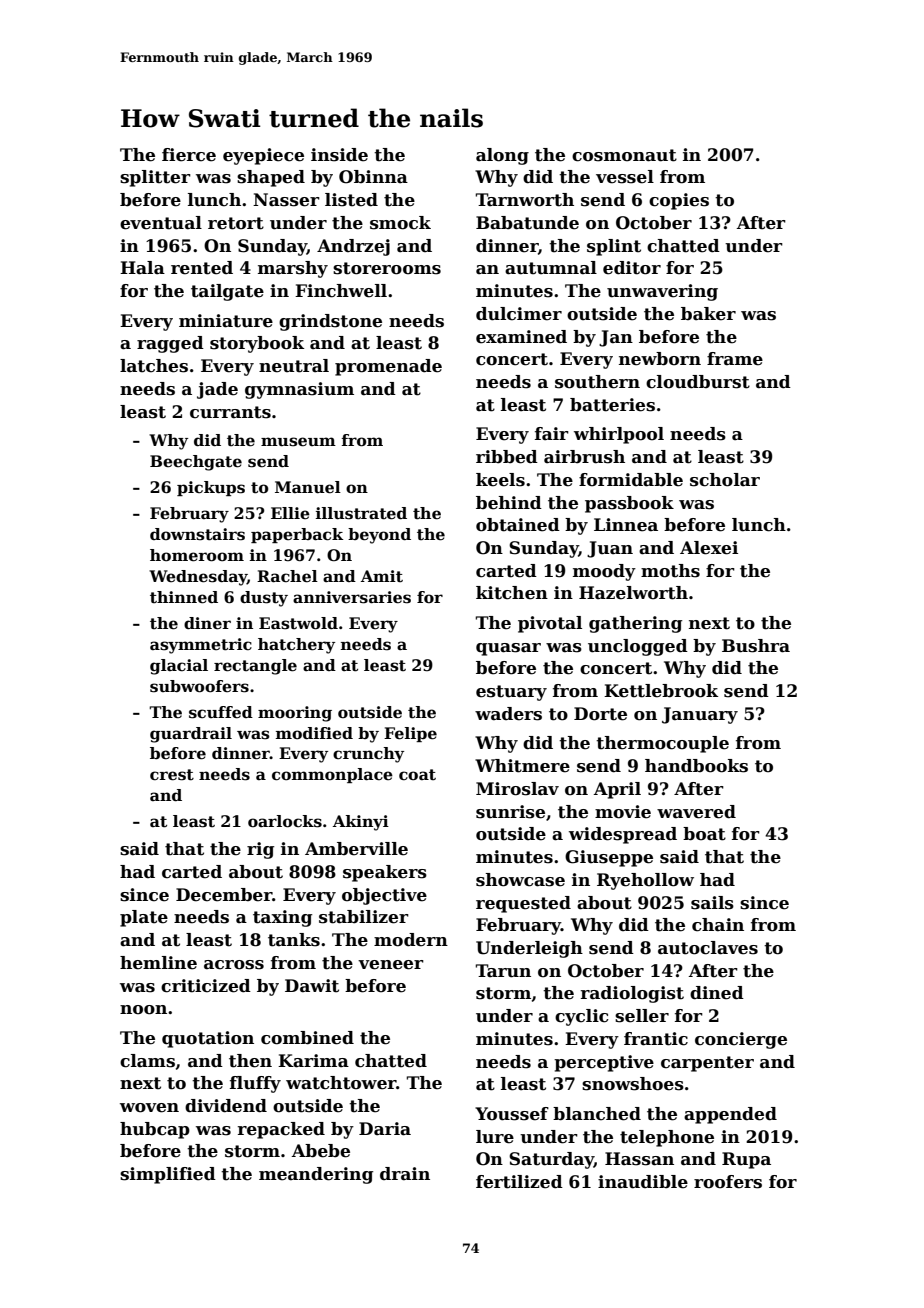  I want to click on boat, so click(704, 834).
